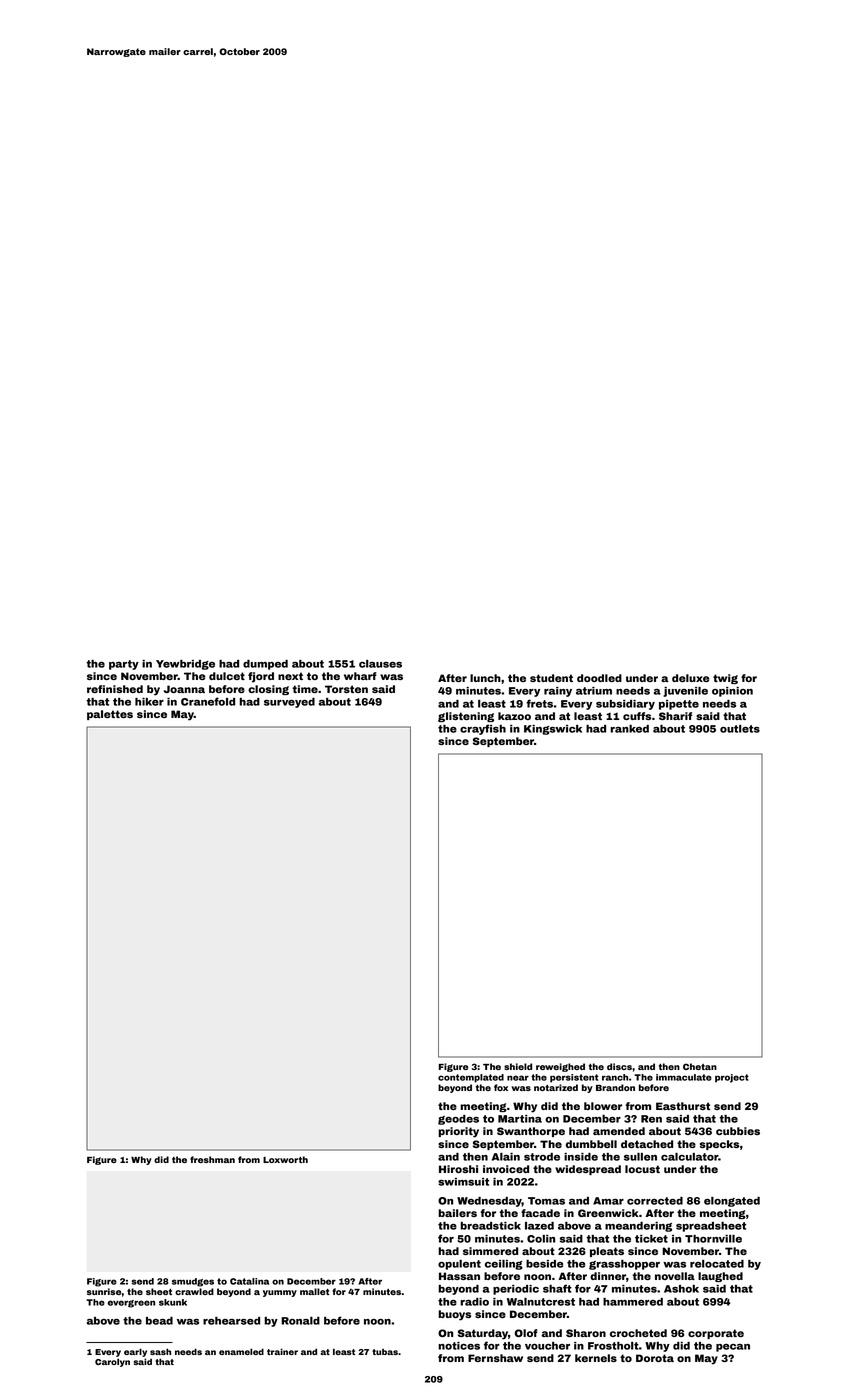 The height and width of the document is (1400, 849). I want to click on glistening, so click(466, 717).
